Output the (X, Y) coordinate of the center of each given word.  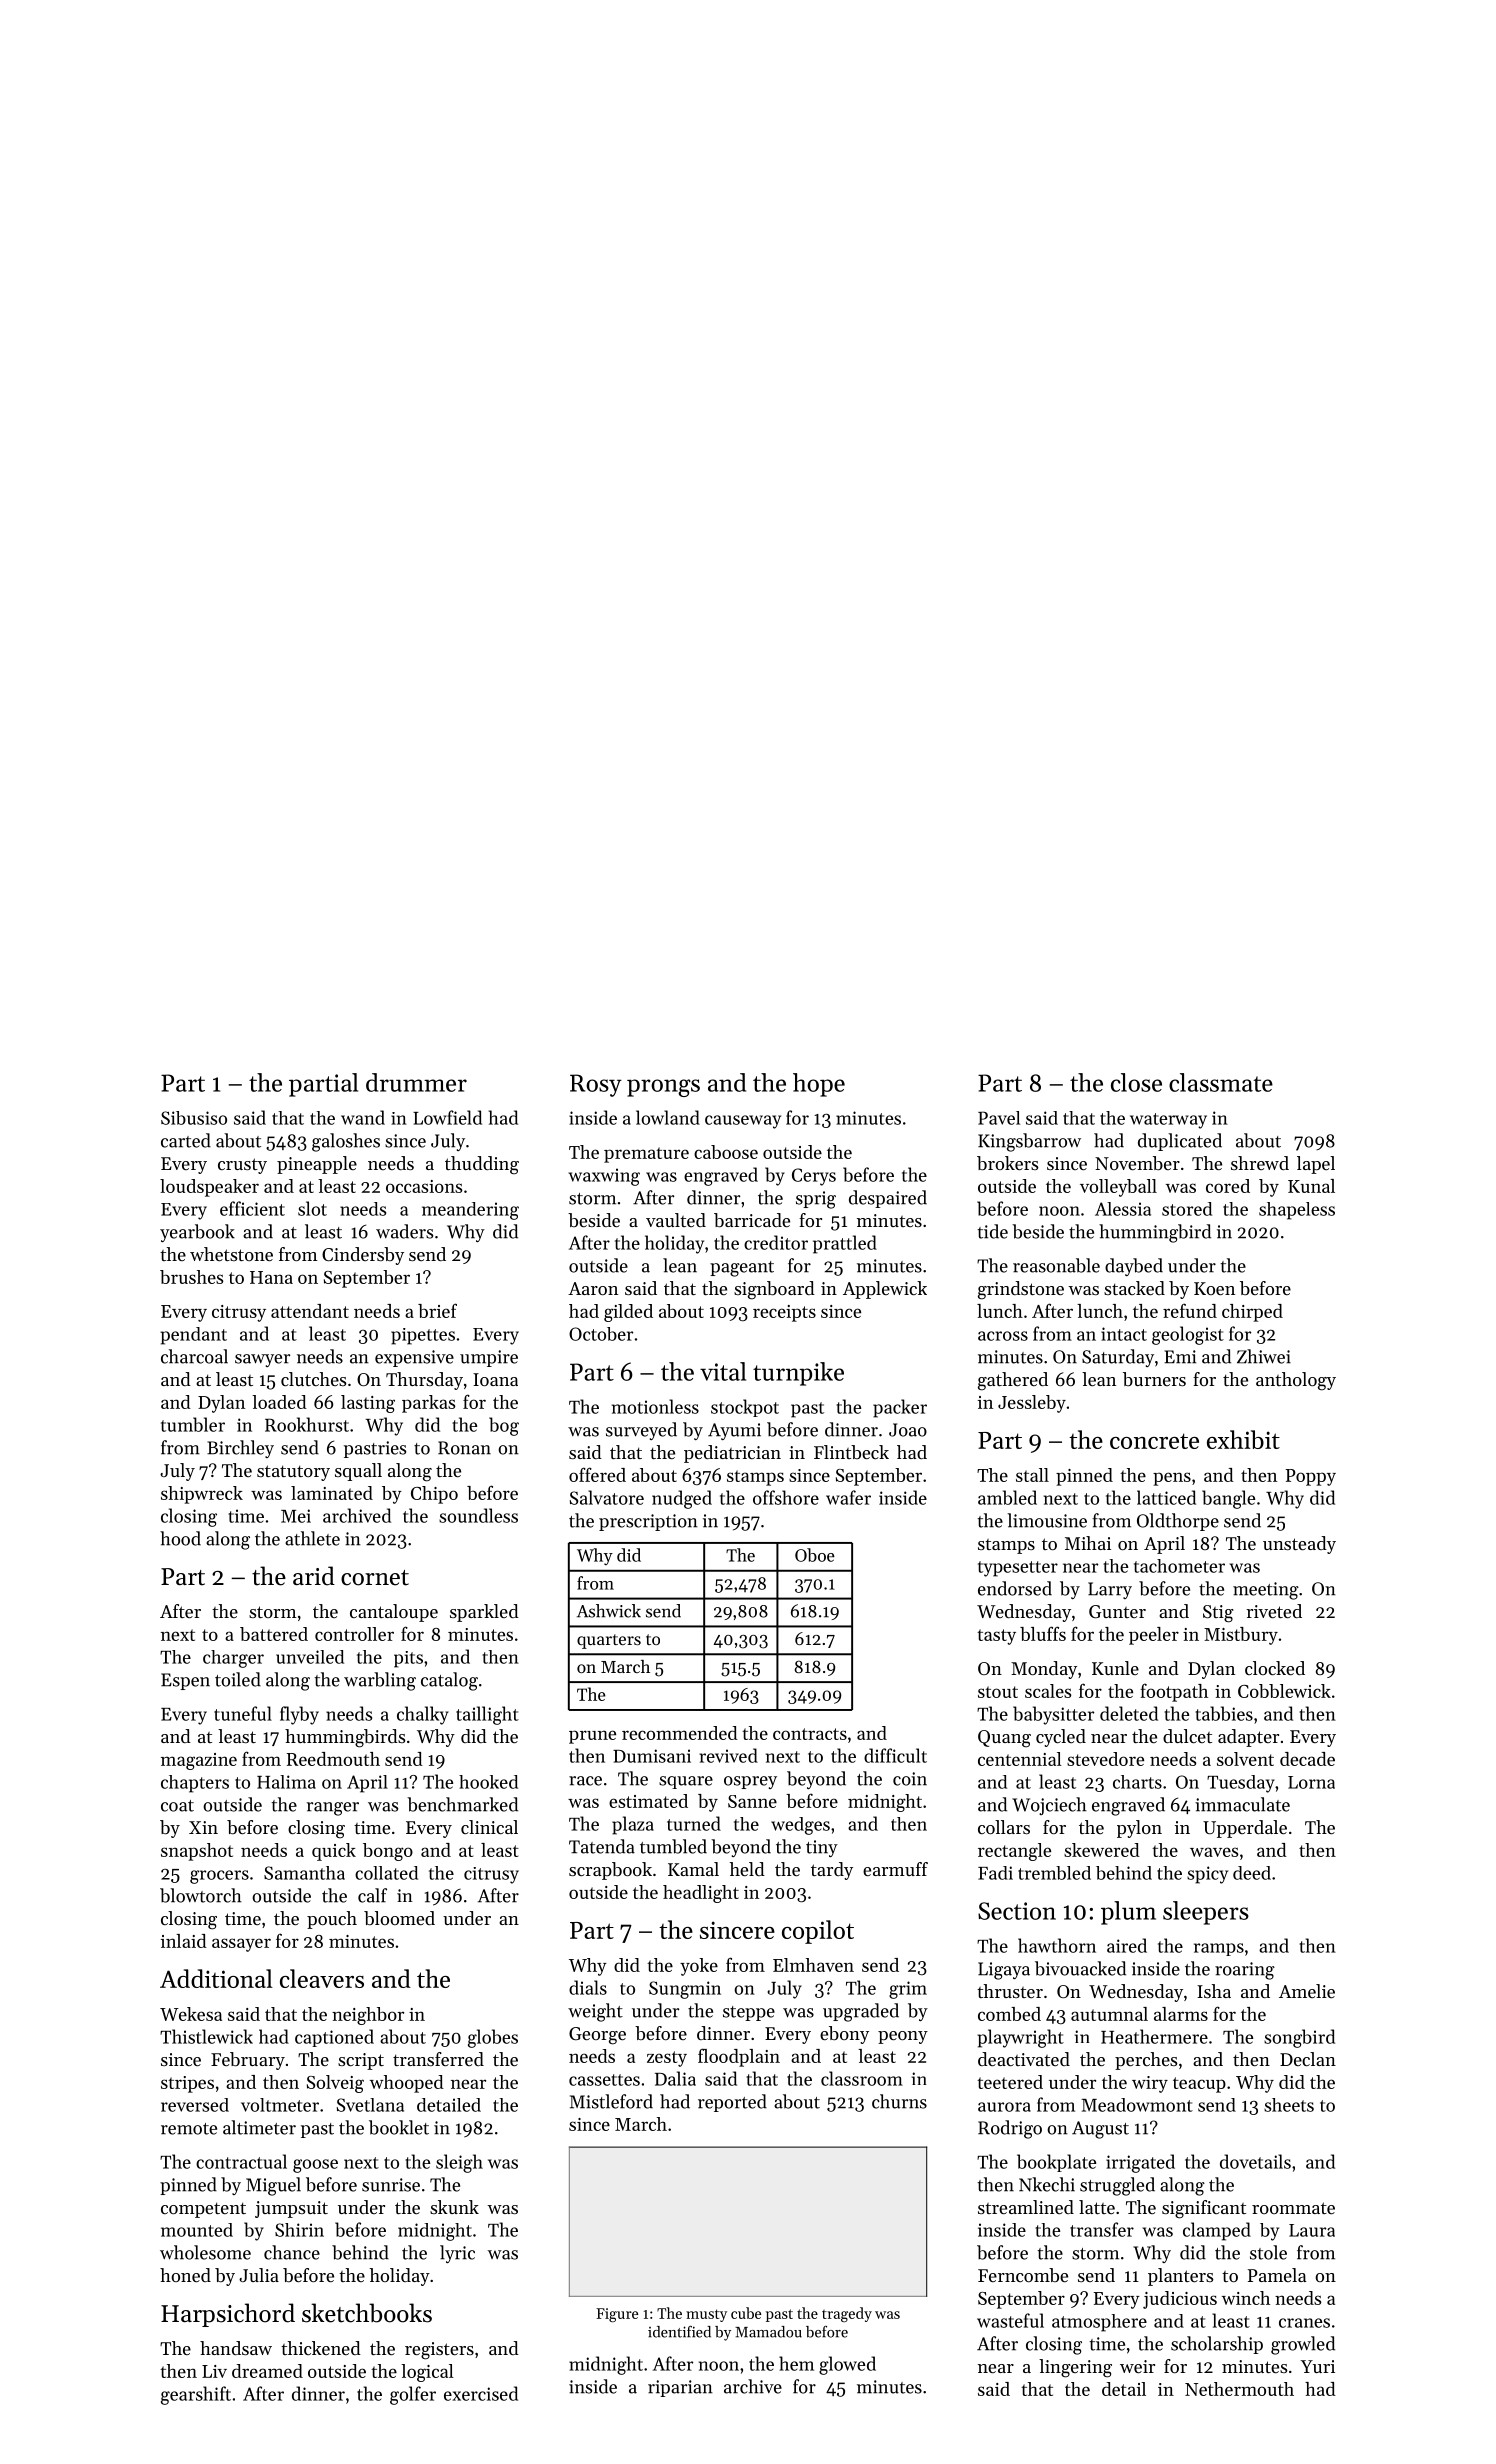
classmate (1221, 1082)
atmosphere (1099, 2323)
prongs (663, 1088)
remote (189, 2129)
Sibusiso (194, 1118)
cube (746, 2313)
